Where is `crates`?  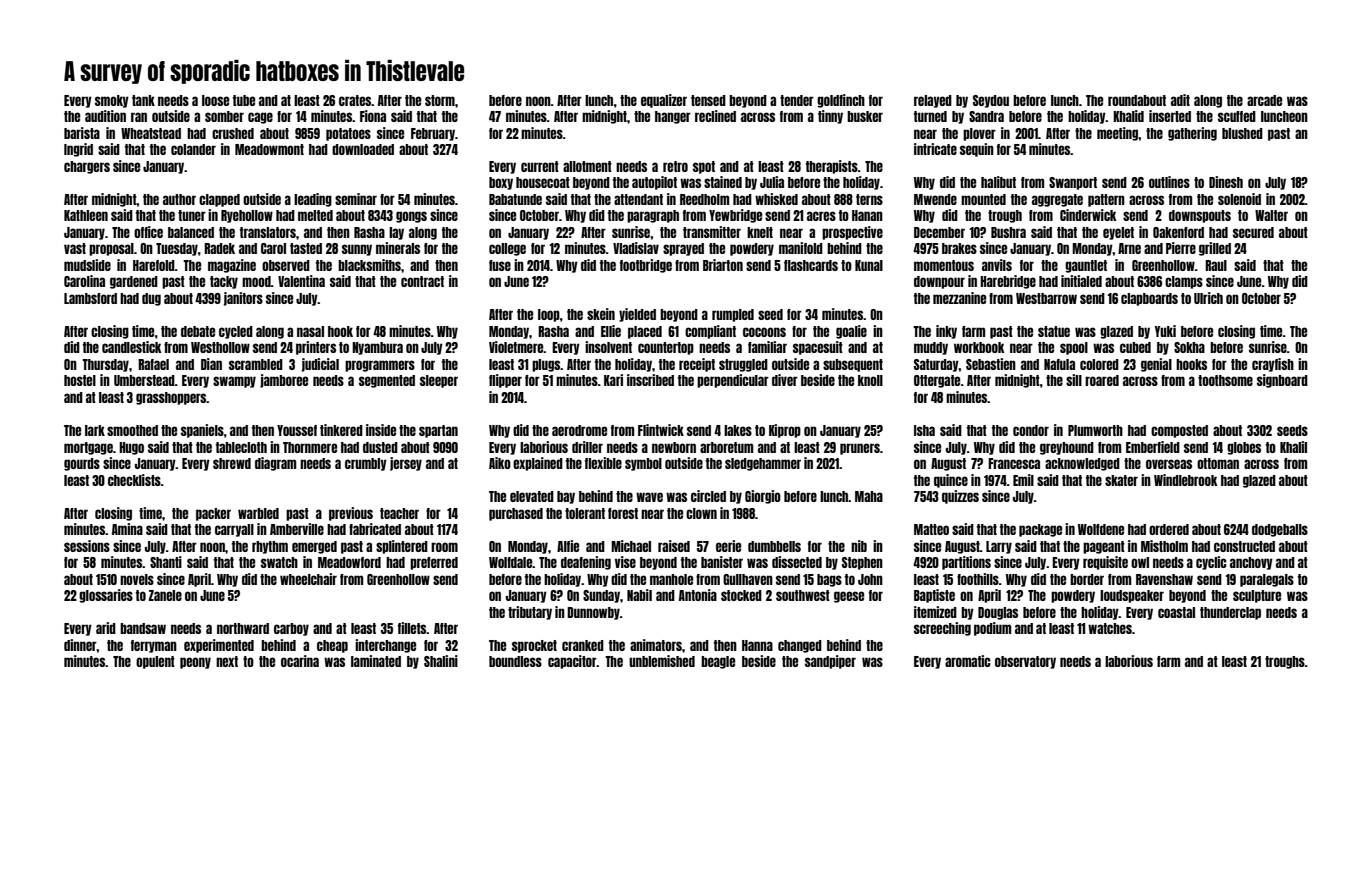 crates is located at coordinates (355, 100).
